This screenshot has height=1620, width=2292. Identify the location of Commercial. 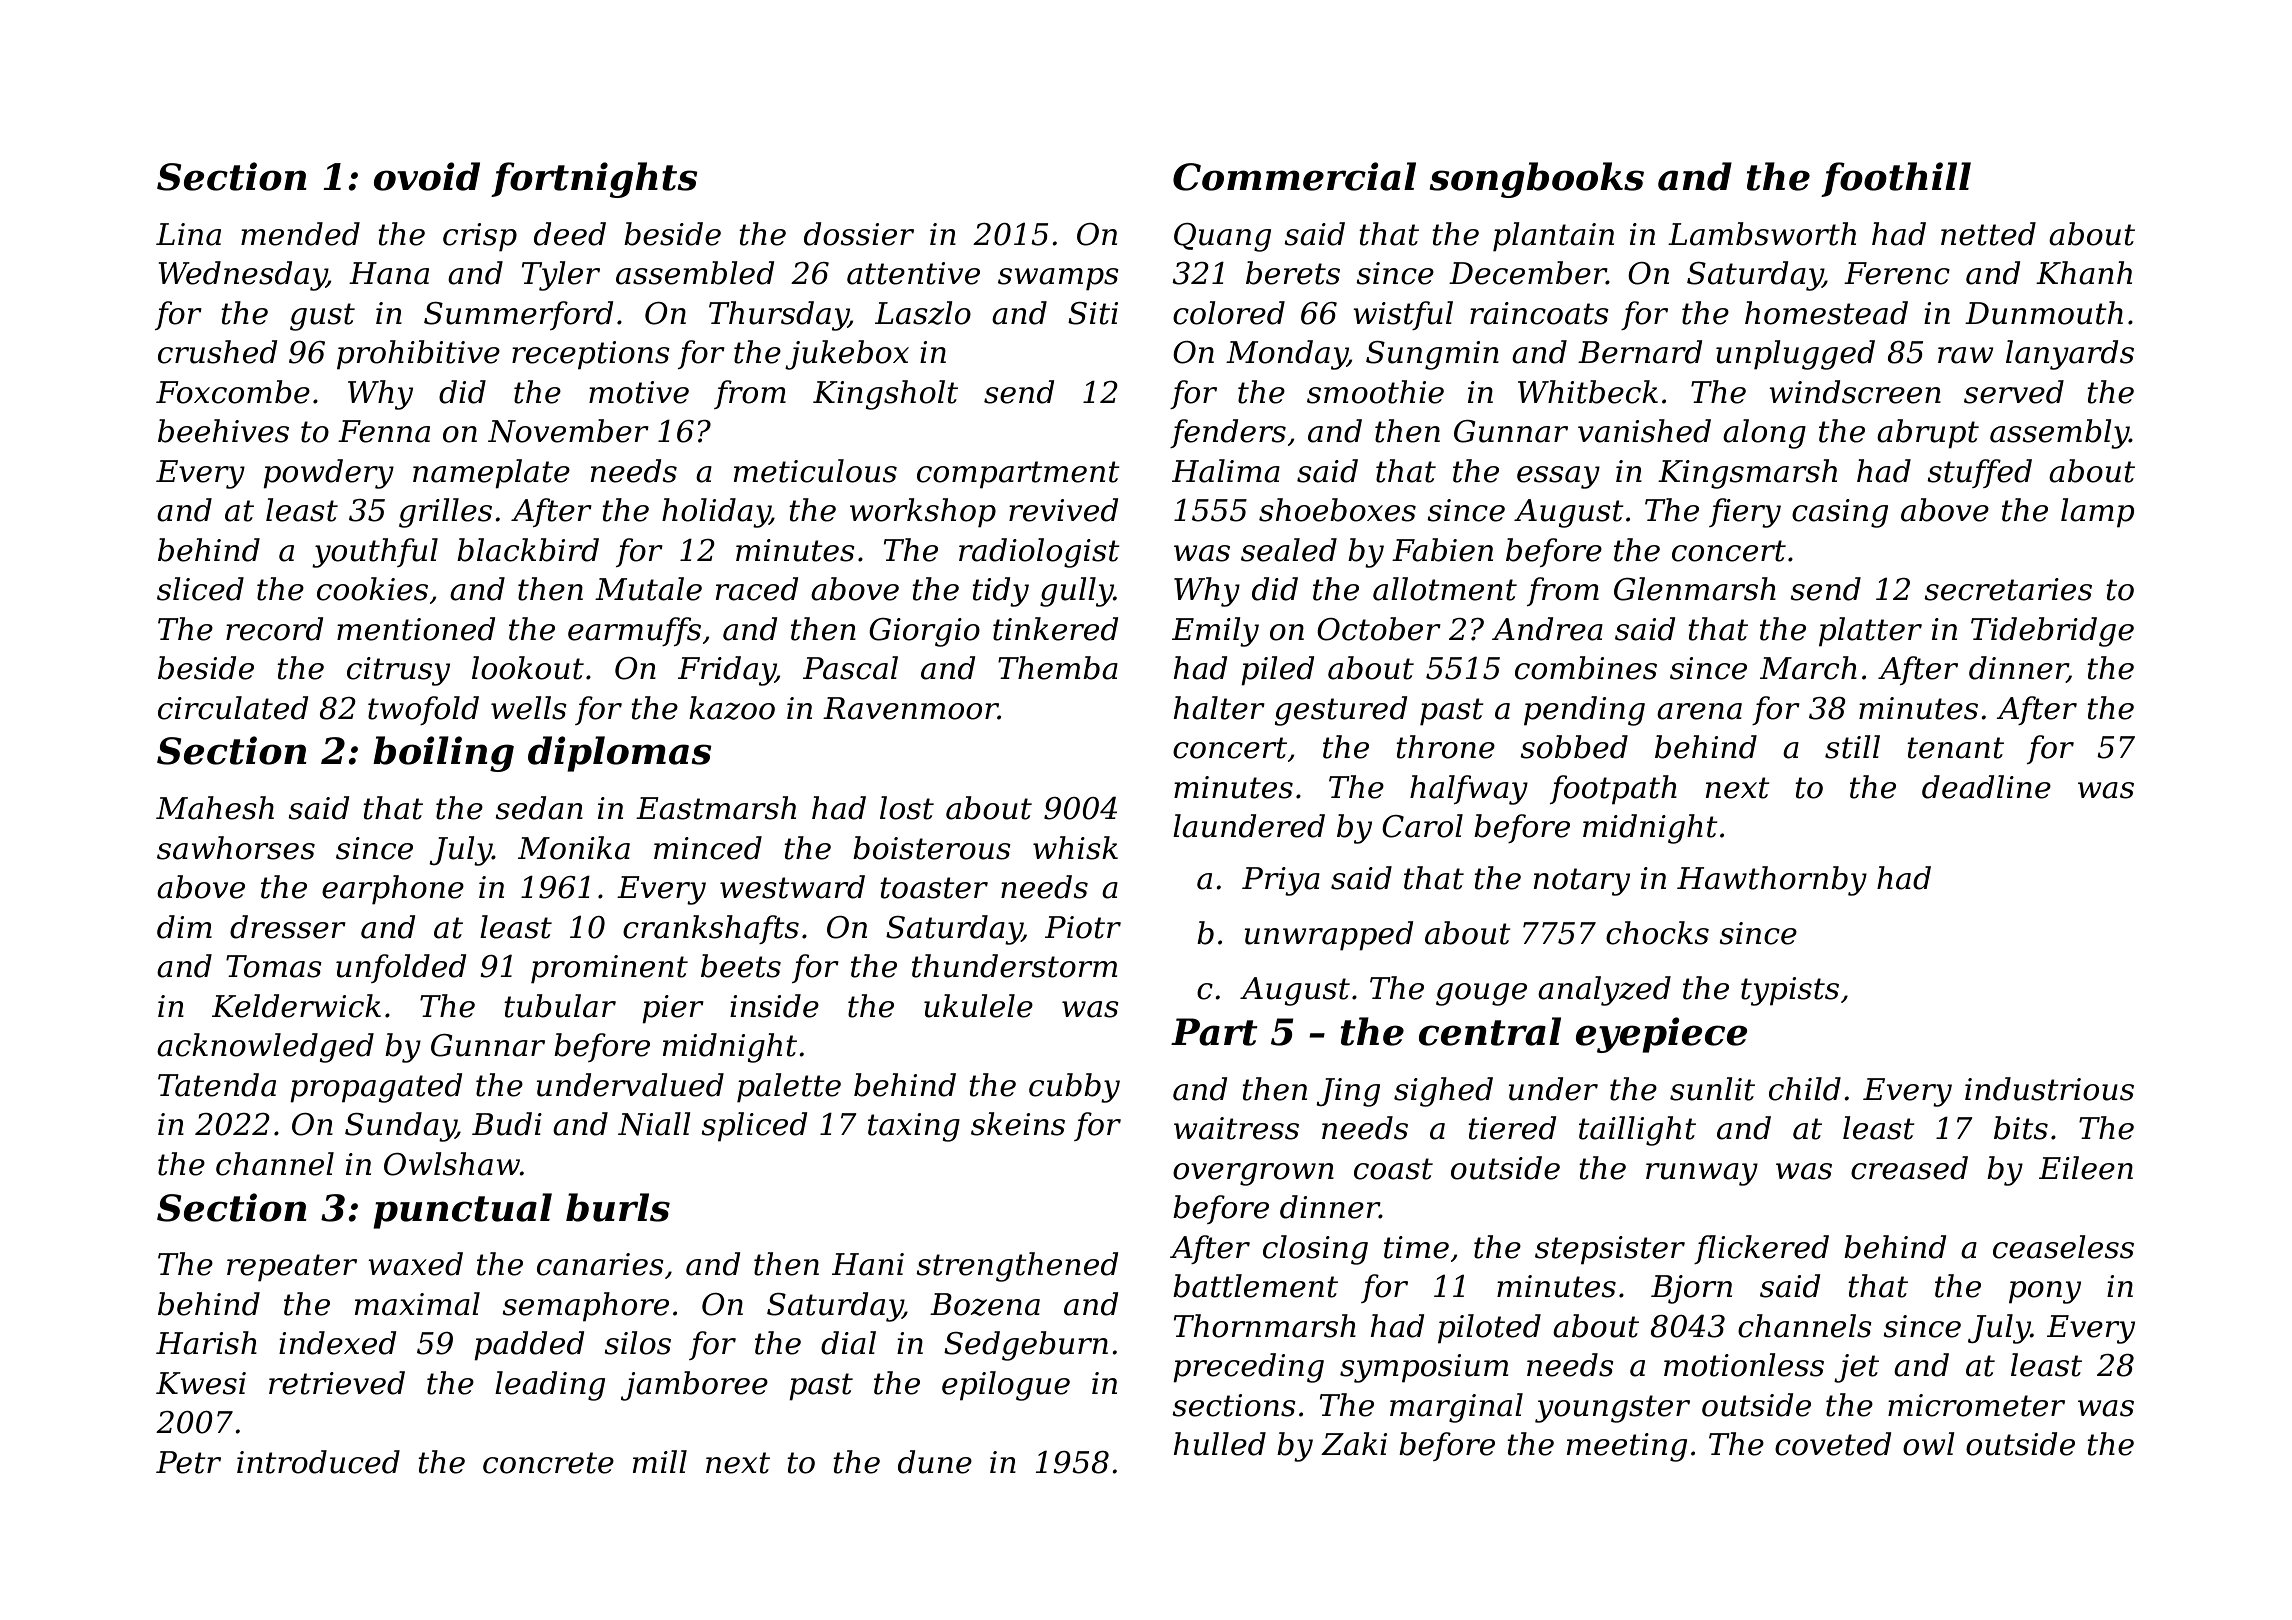
(1294, 176).
